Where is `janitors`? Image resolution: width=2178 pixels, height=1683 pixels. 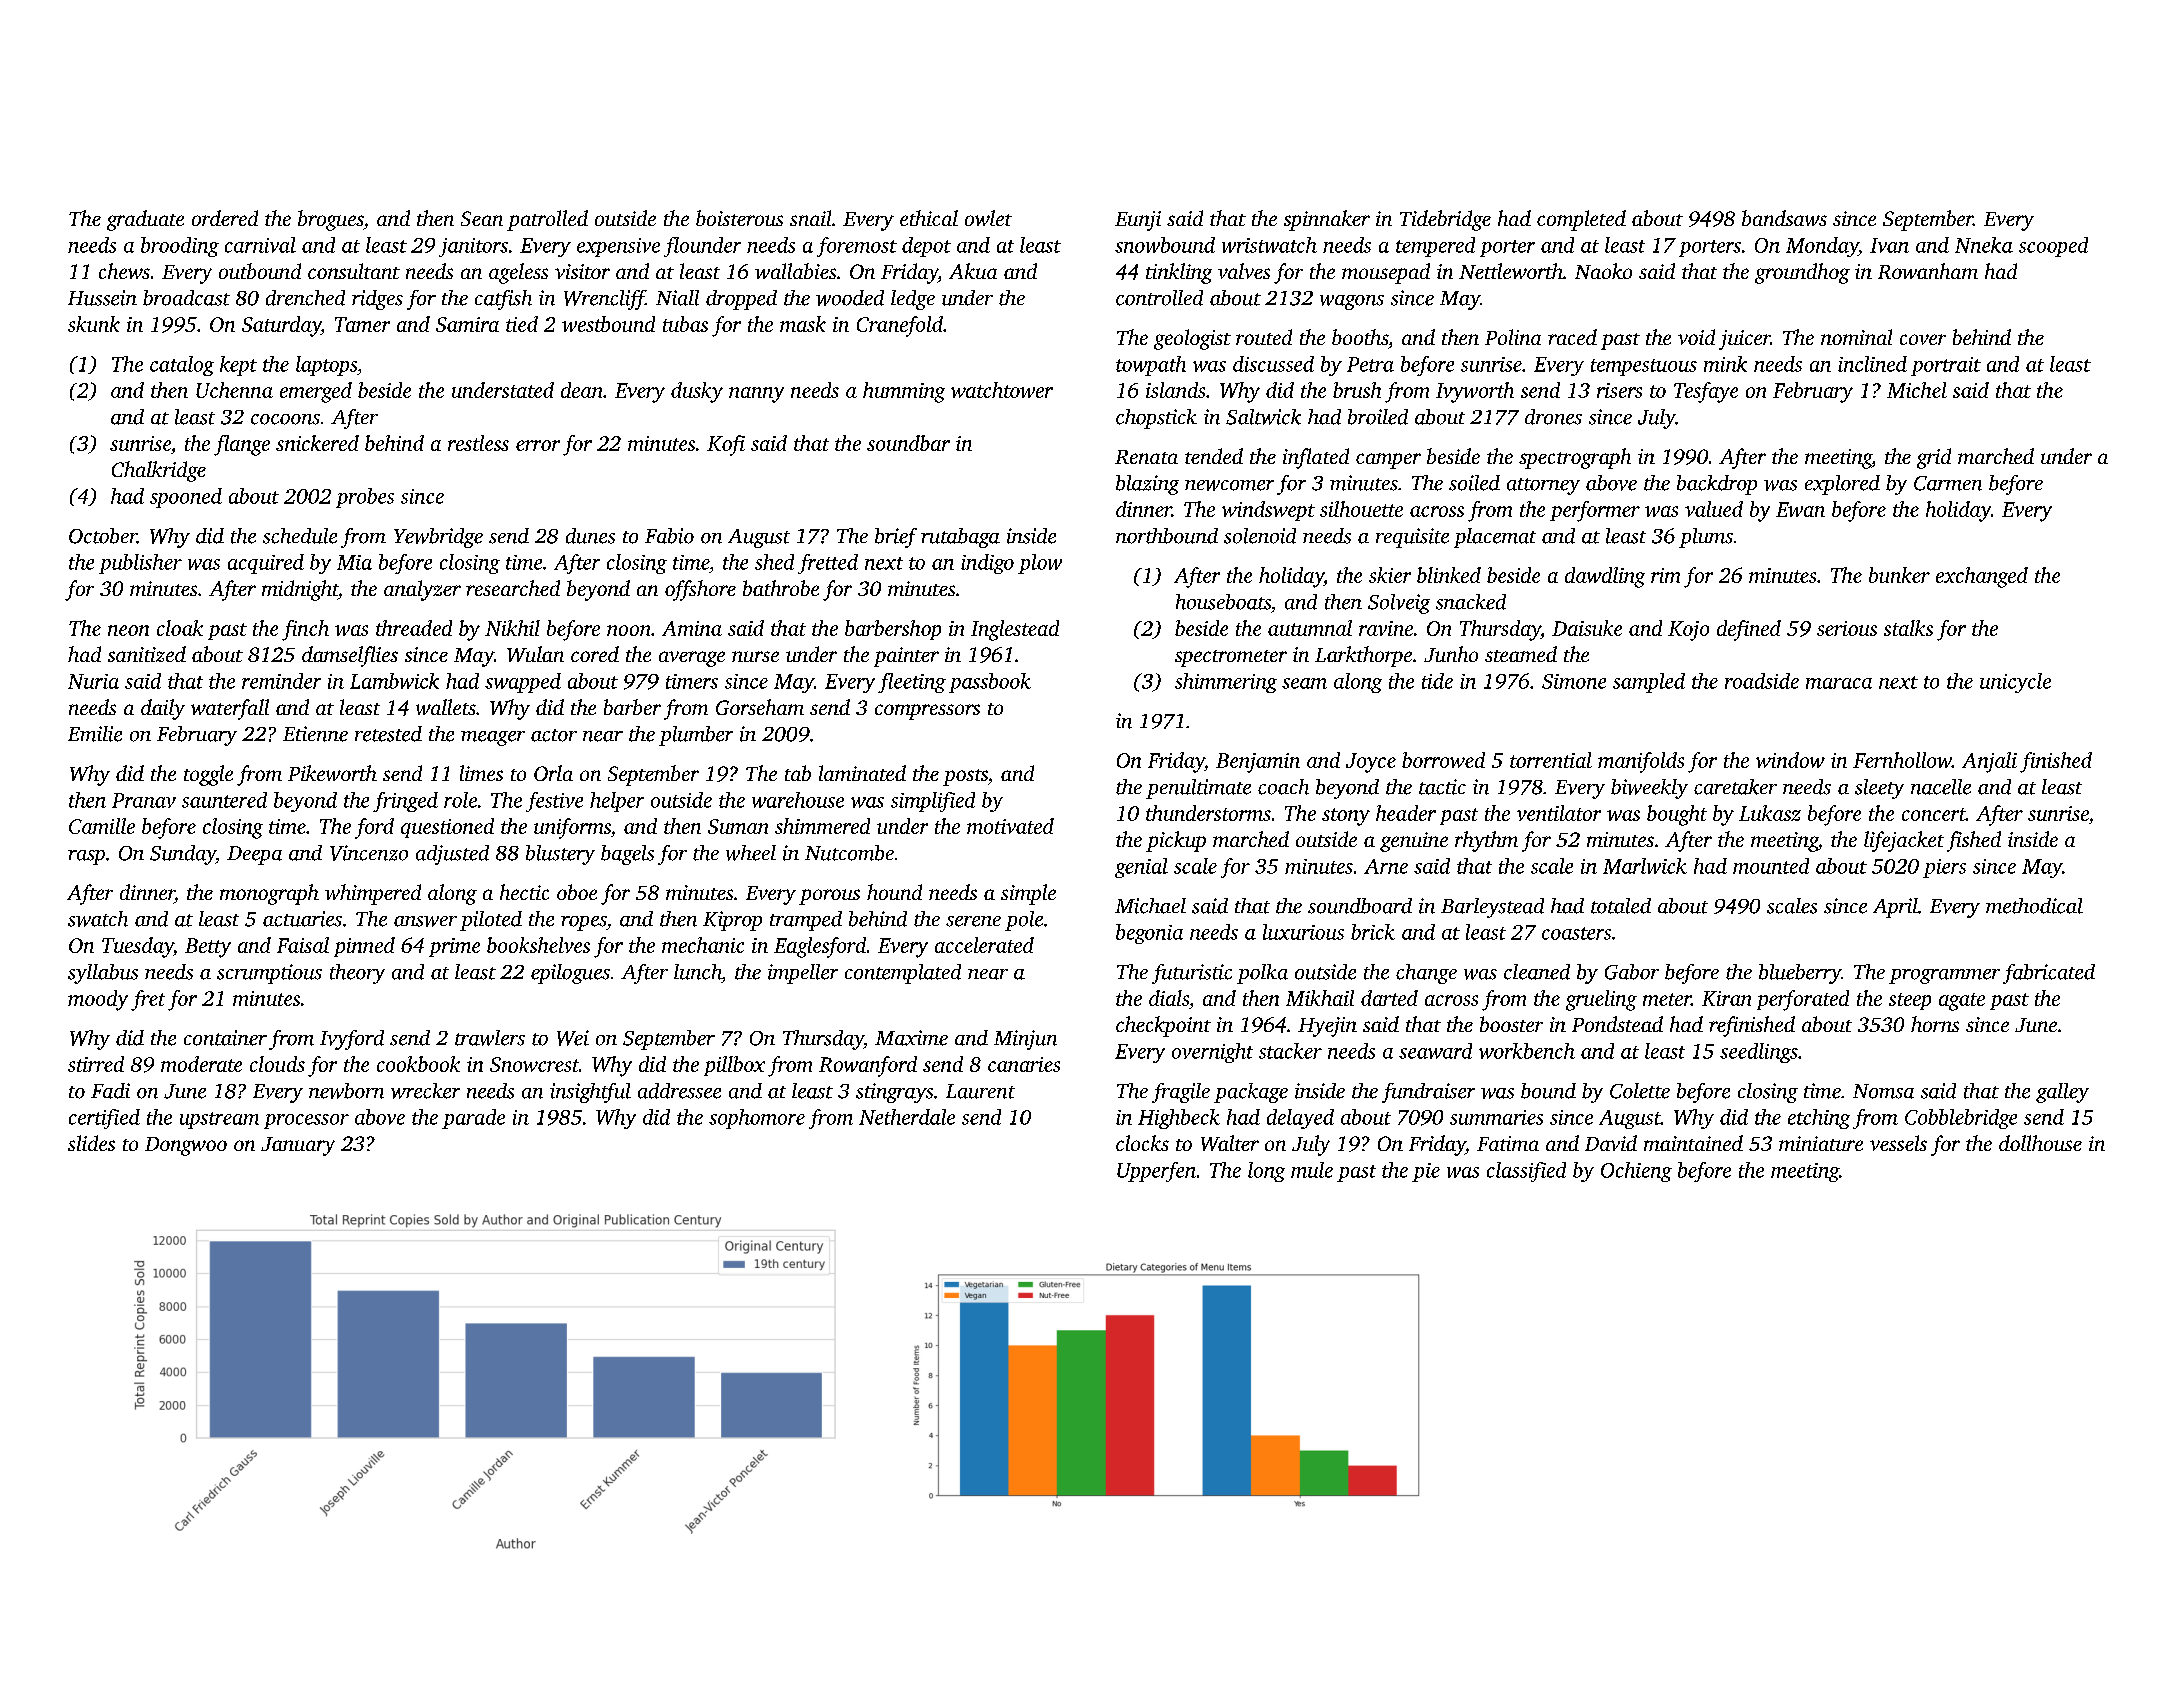
janitors is located at coordinates (473, 247).
